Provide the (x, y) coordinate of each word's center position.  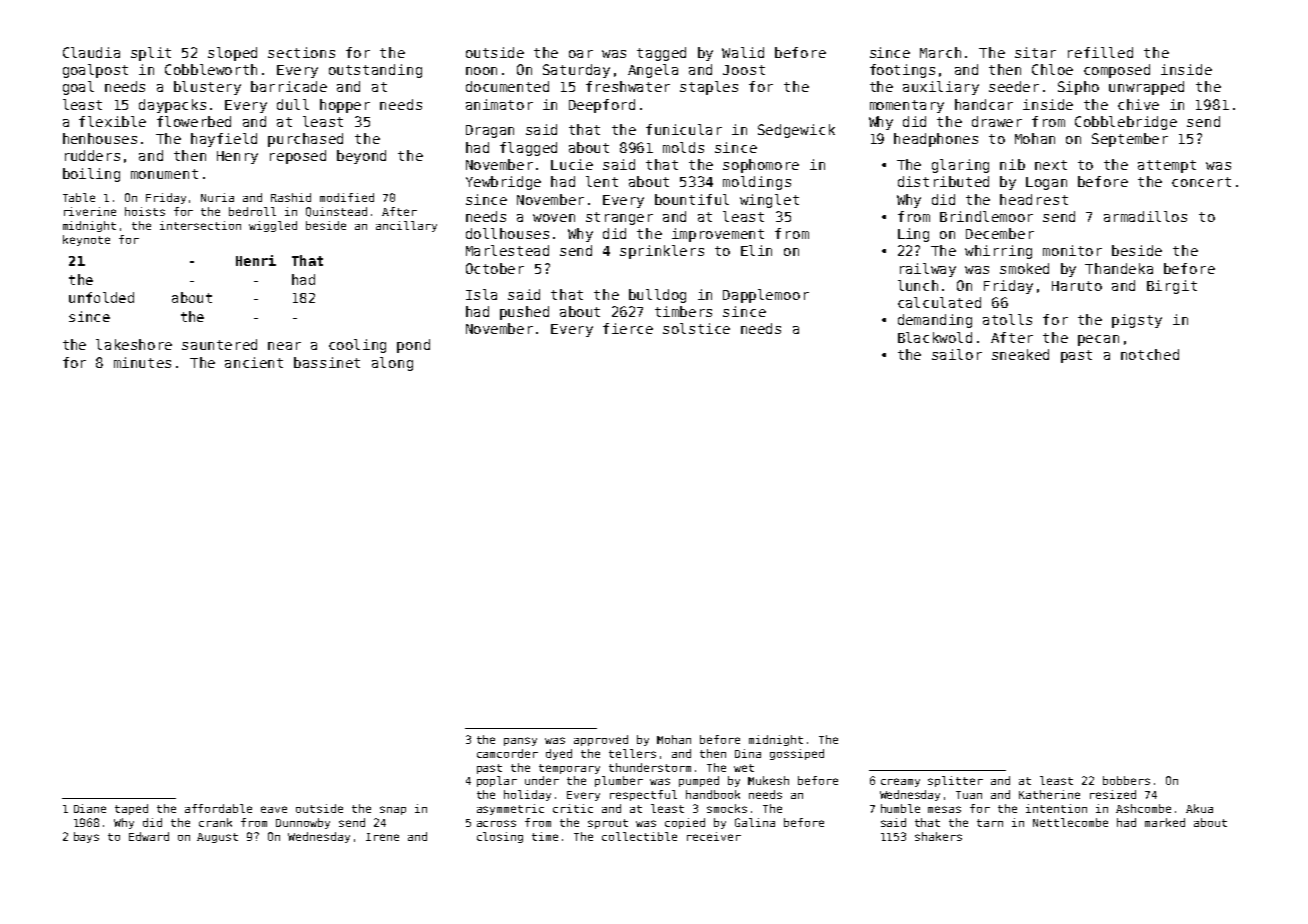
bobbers (1126, 780)
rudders (92, 155)
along (392, 364)
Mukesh (768, 780)
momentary (907, 106)
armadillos (1145, 216)
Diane (90, 808)
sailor (957, 354)
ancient (254, 362)
